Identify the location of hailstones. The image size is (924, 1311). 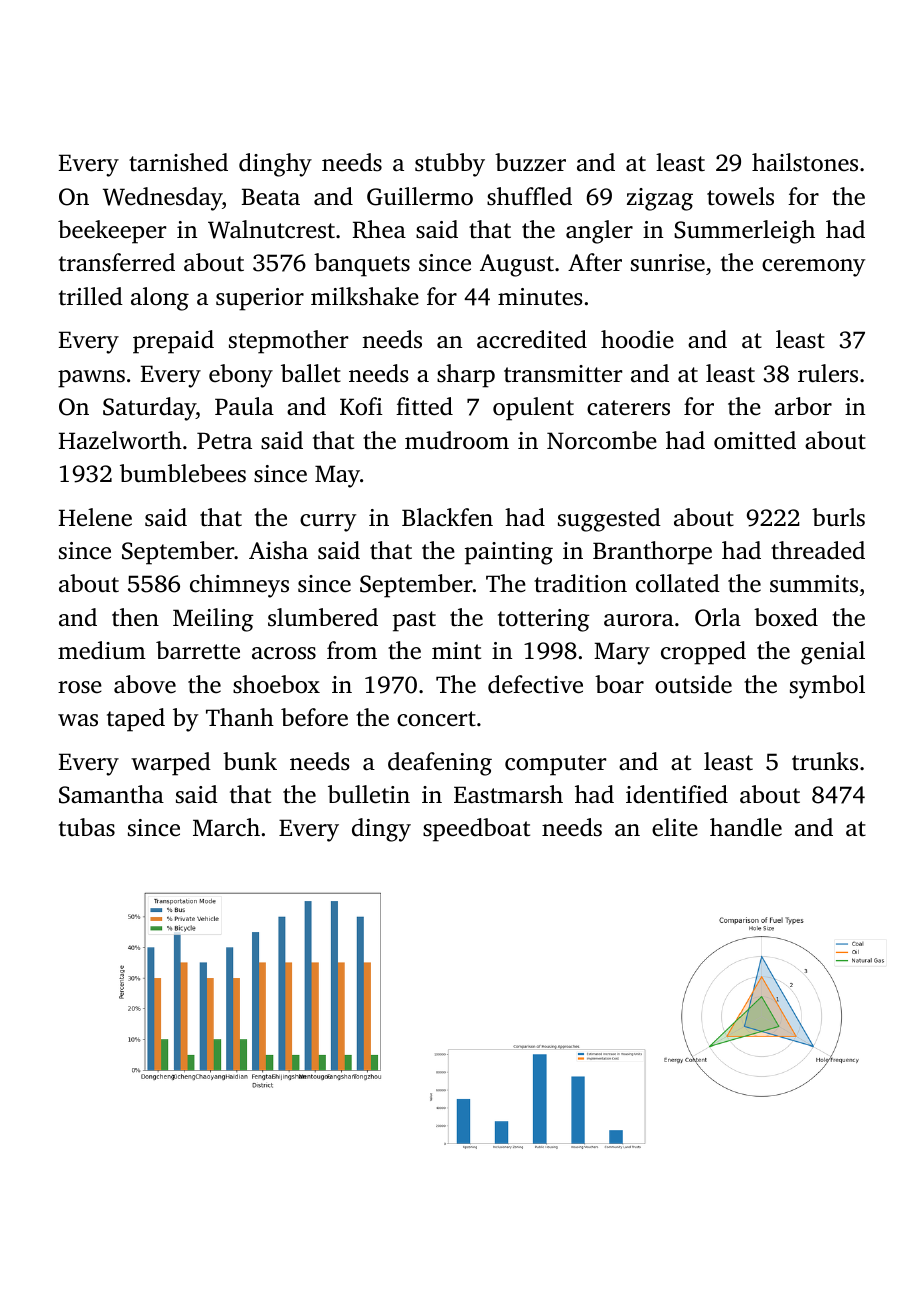
(805, 162).
